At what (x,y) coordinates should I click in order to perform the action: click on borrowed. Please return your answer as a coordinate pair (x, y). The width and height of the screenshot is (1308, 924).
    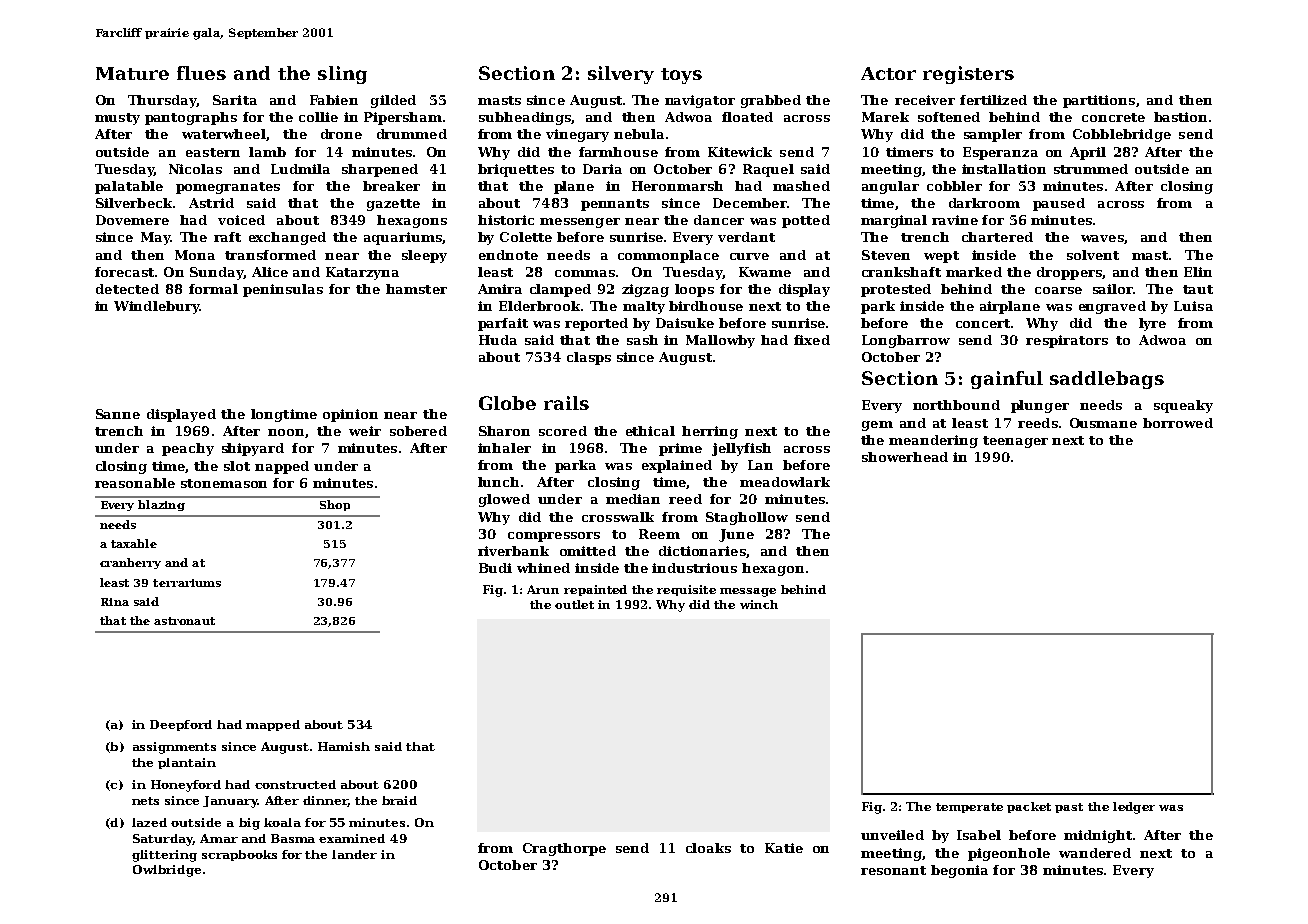
    Looking at the image, I should click on (1178, 423).
